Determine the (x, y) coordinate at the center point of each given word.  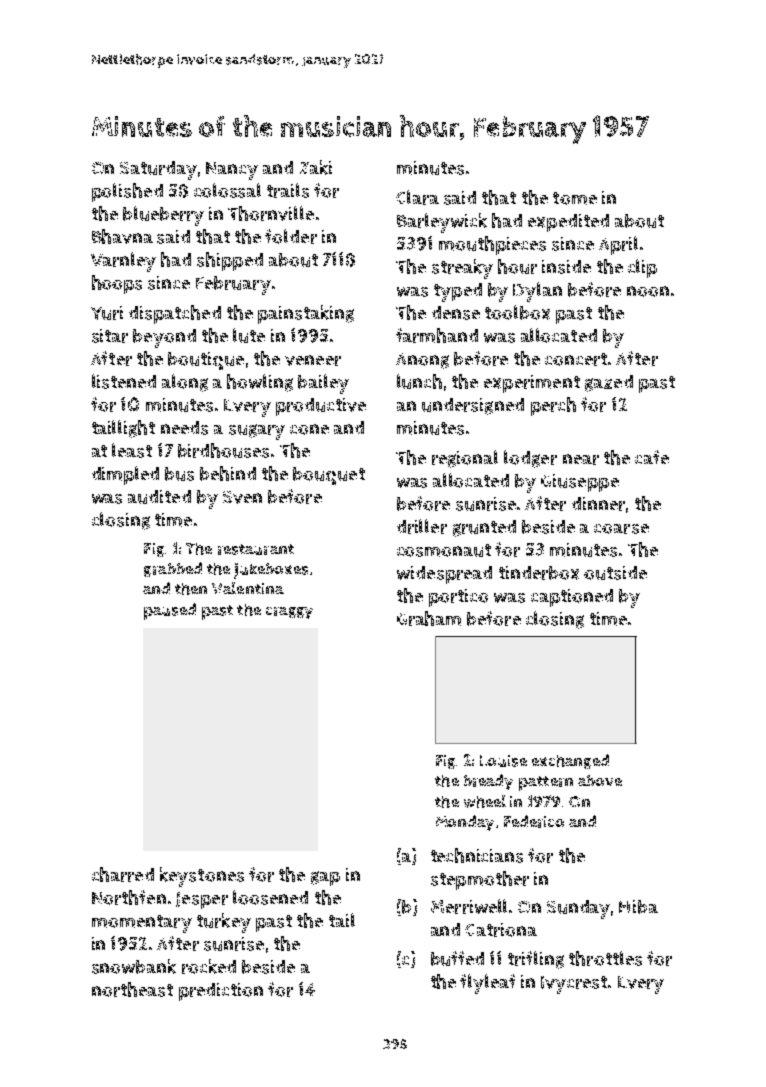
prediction (221, 992)
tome (575, 198)
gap (325, 878)
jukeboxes (271, 571)
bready (488, 782)
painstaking (306, 314)
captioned (572, 598)
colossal (227, 190)
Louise (503, 761)
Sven (242, 497)
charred (123, 874)
